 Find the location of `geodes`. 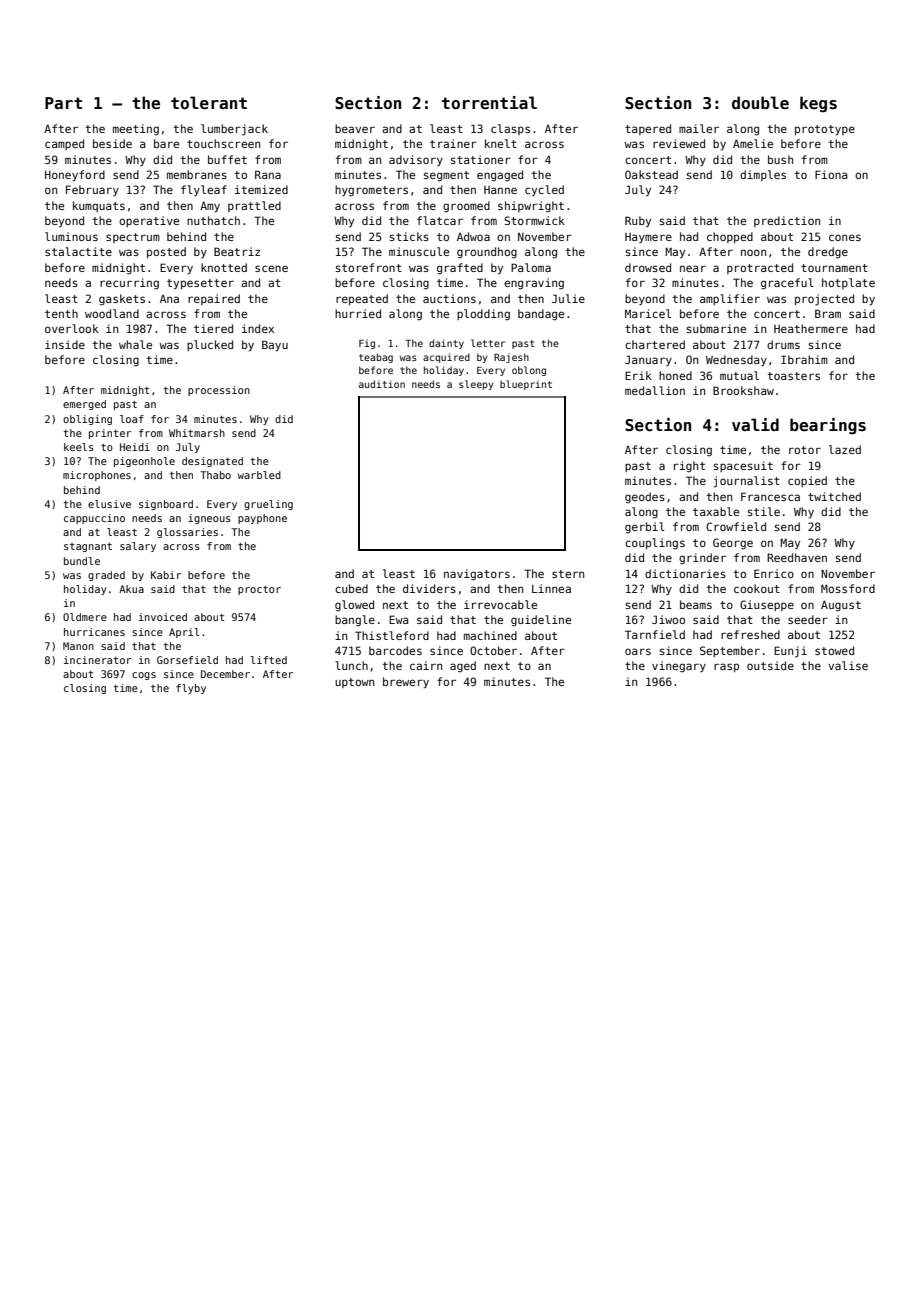

geodes is located at coordinates (645, 498).
